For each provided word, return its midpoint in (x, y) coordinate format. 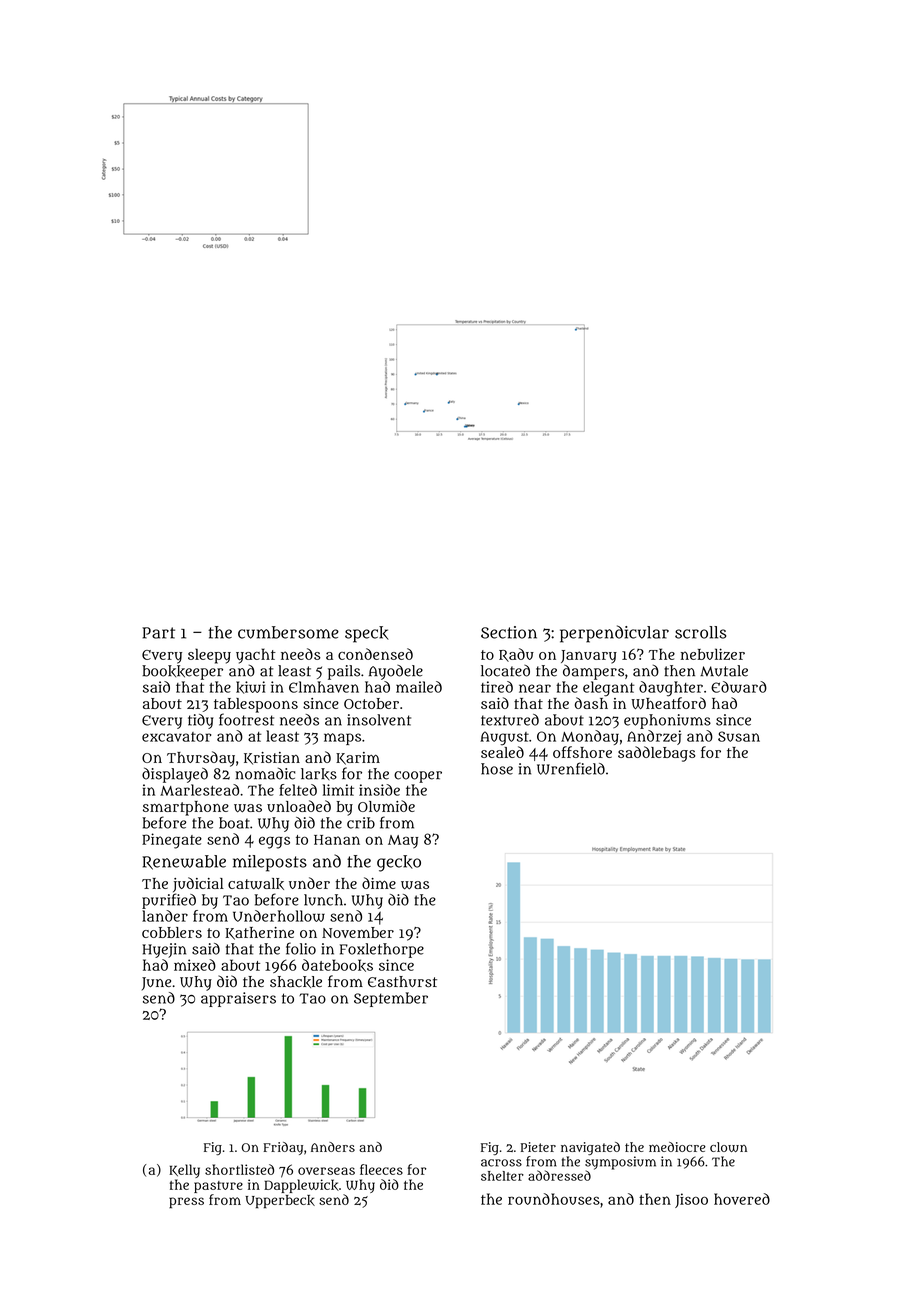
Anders (333, 1147)
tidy (201, 721)
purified (169, 901)
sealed (502, 752)
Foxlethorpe (382, 950)
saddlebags (656, 754)
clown (728, 1147)
